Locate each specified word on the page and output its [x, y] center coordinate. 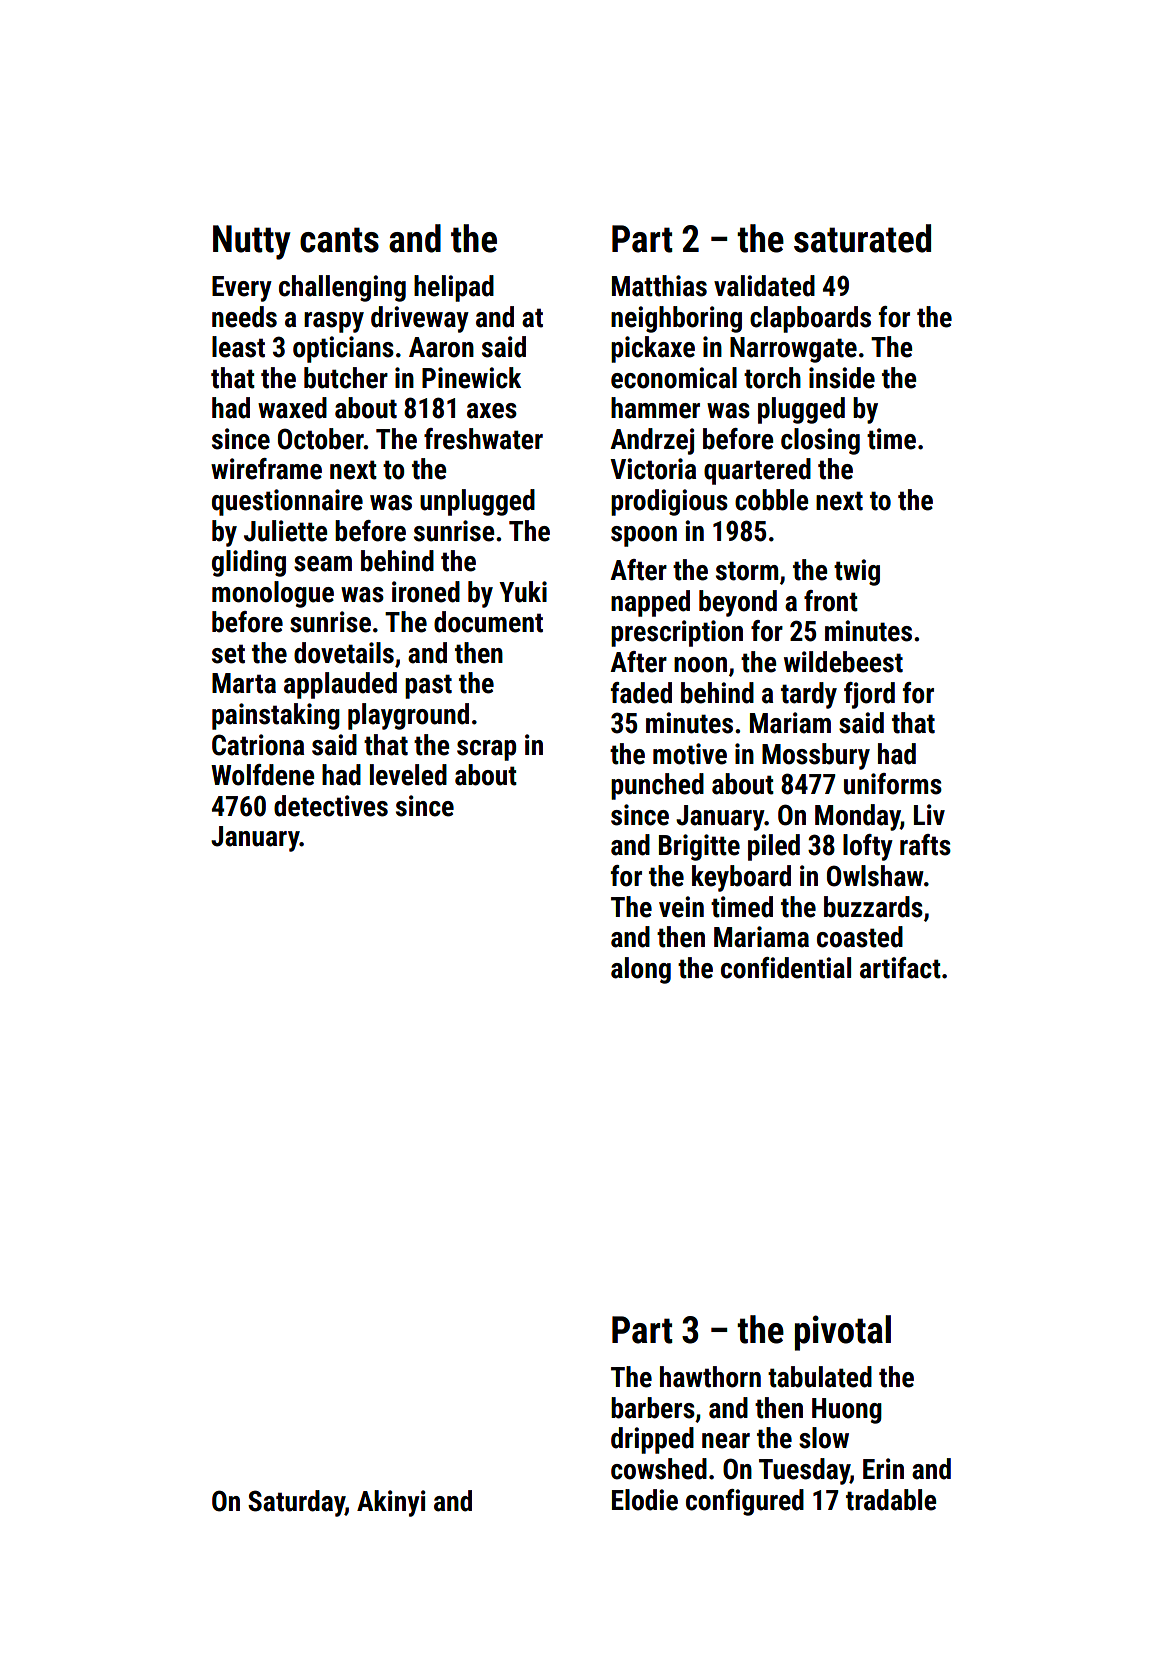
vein [681, 907]
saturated [862, 238]
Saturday [296, 1503]
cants [339, 240]
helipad [454, 288]
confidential [786, 968]
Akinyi [391, 1503]
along [641, 970]
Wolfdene [263, 775]
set [228, 654]
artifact [900, 968]
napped [650, 603]
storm [747, 571]
